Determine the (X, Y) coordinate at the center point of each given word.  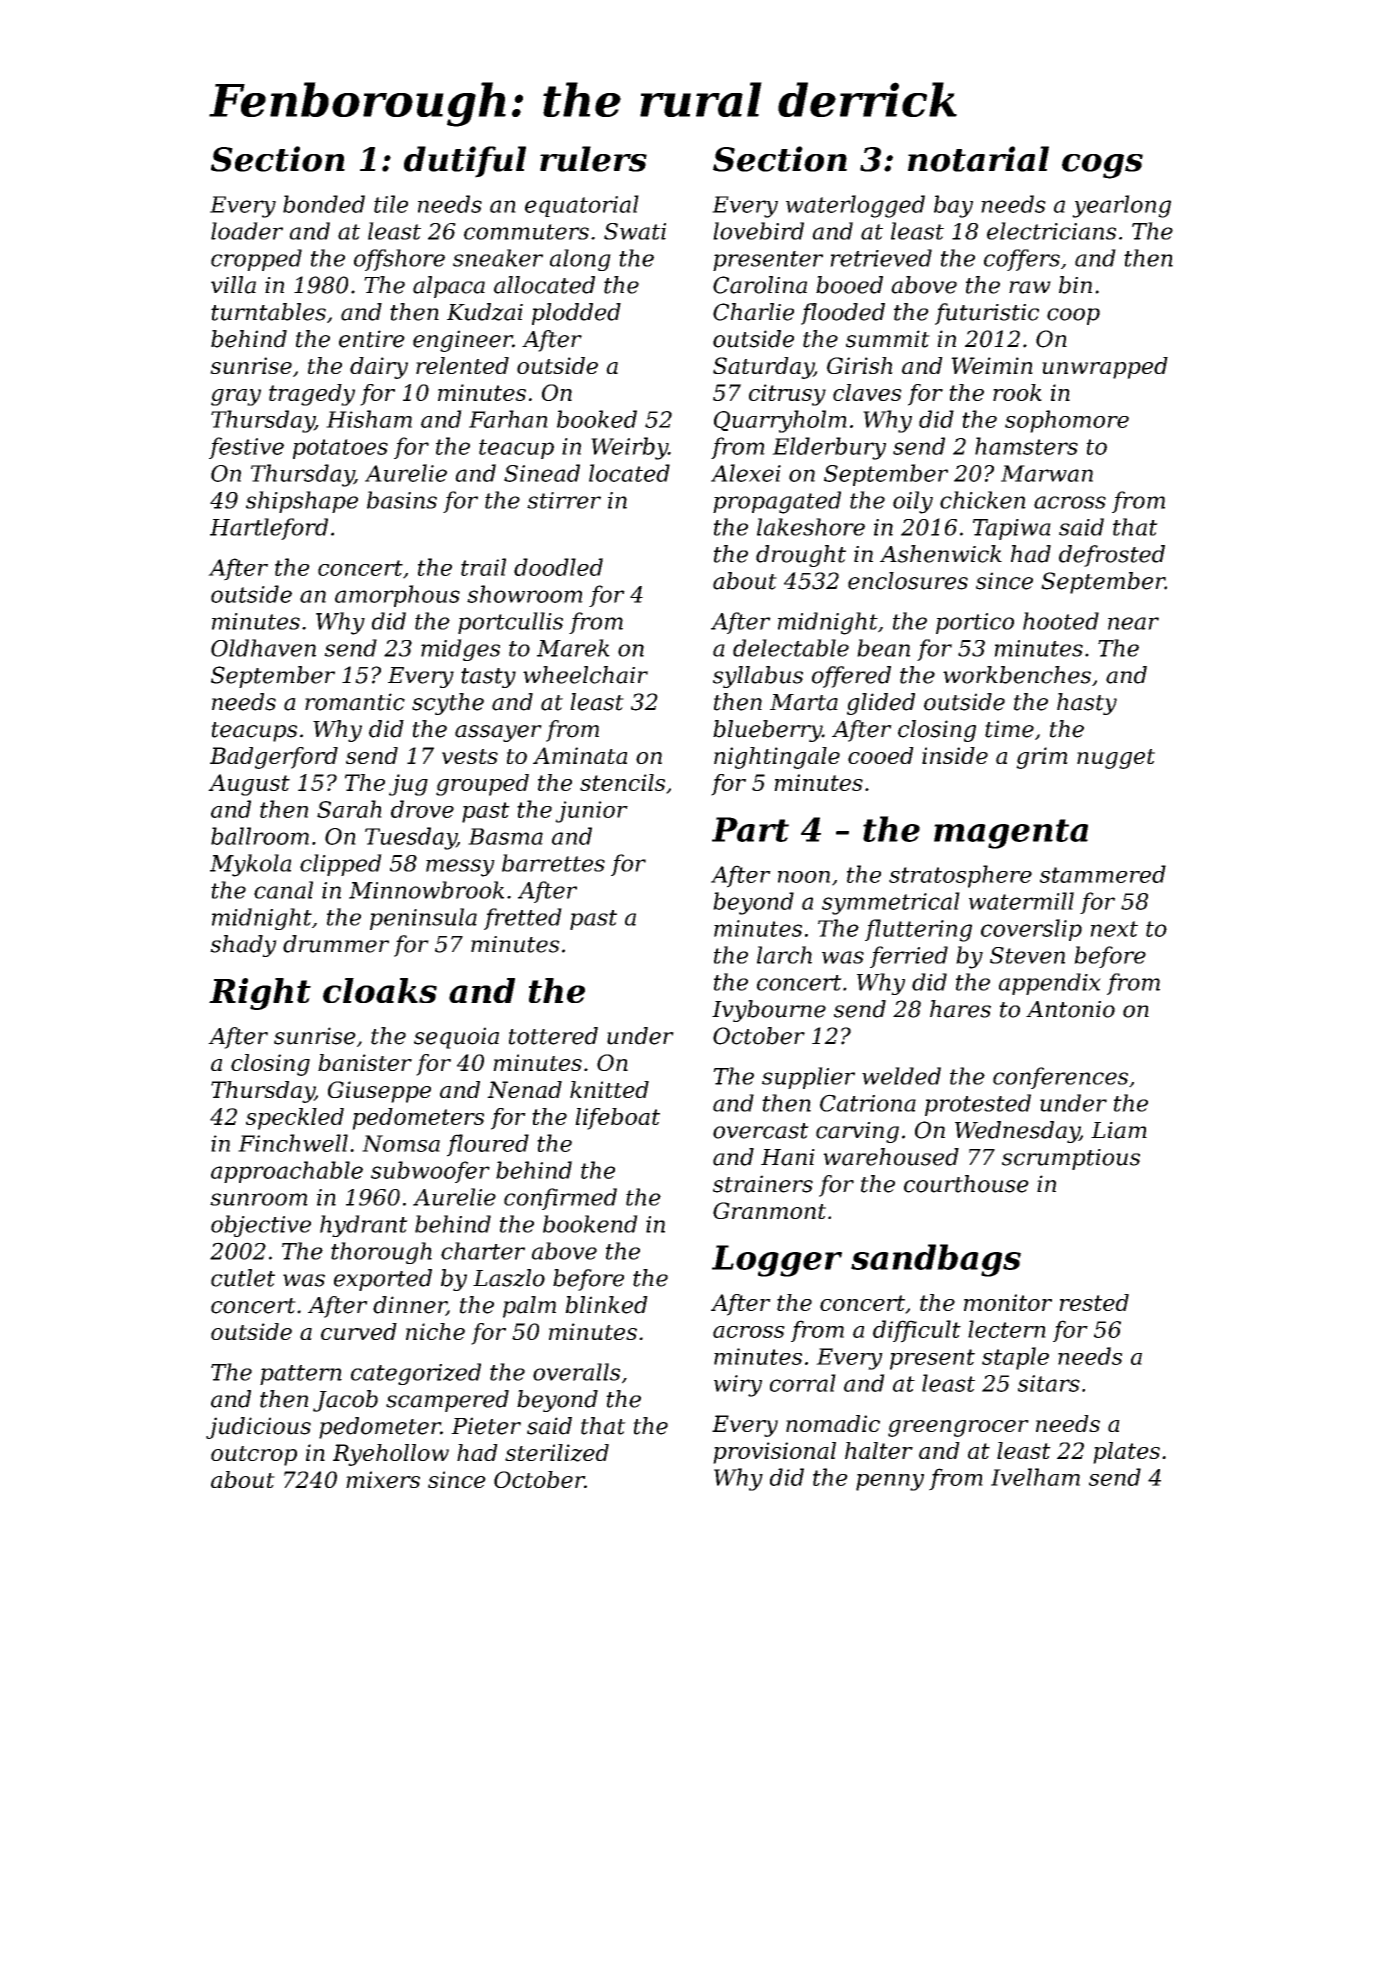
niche (435, 1331)
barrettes (553, 863)
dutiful (465, 162)
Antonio (1070, 1009)
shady (243, 946)
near (1133, 623)
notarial (978, 159)
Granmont (769, 1210)
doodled (558, 567)
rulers (593, 159)
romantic (355, 702)
